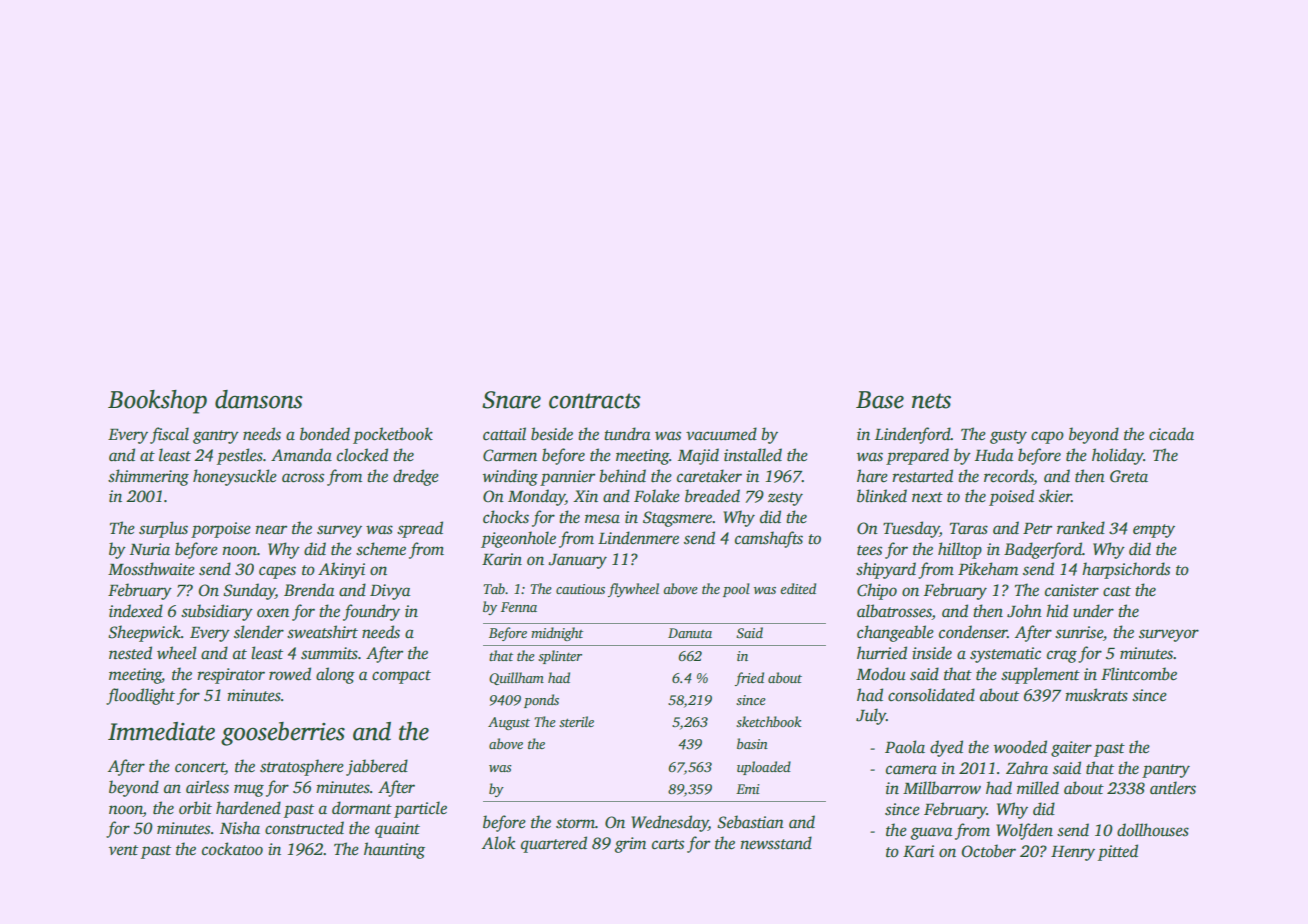  Describe the element at coordinates (557, 634) in the image. I see `midnight` at that location.
